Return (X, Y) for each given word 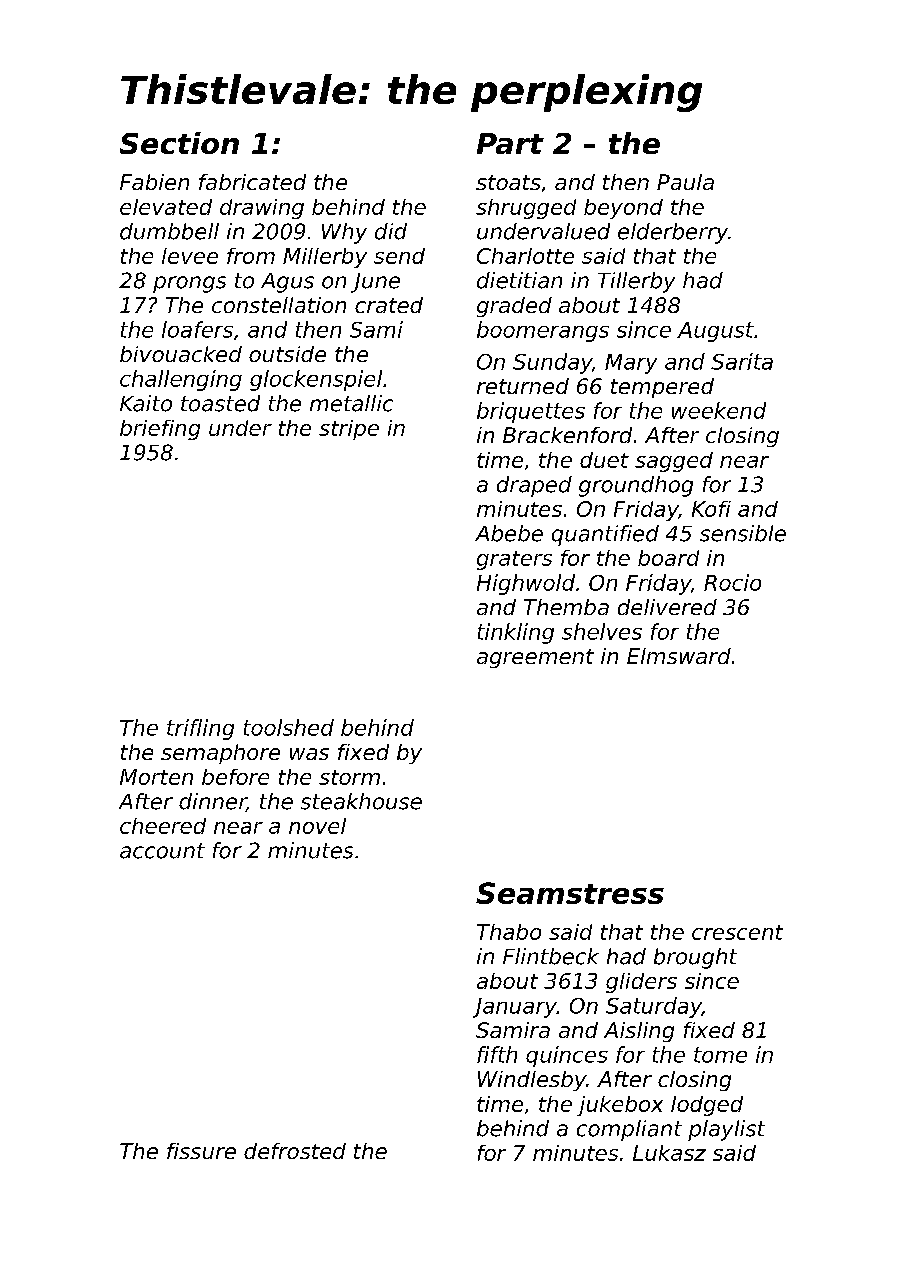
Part (510, 143)
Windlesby (532, 1081)
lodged (707, 1106)
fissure (201, 1151)
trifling (200, 729)
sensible (743, 533)
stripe (349, 430)
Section (179, 143)
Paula (685, 182)
